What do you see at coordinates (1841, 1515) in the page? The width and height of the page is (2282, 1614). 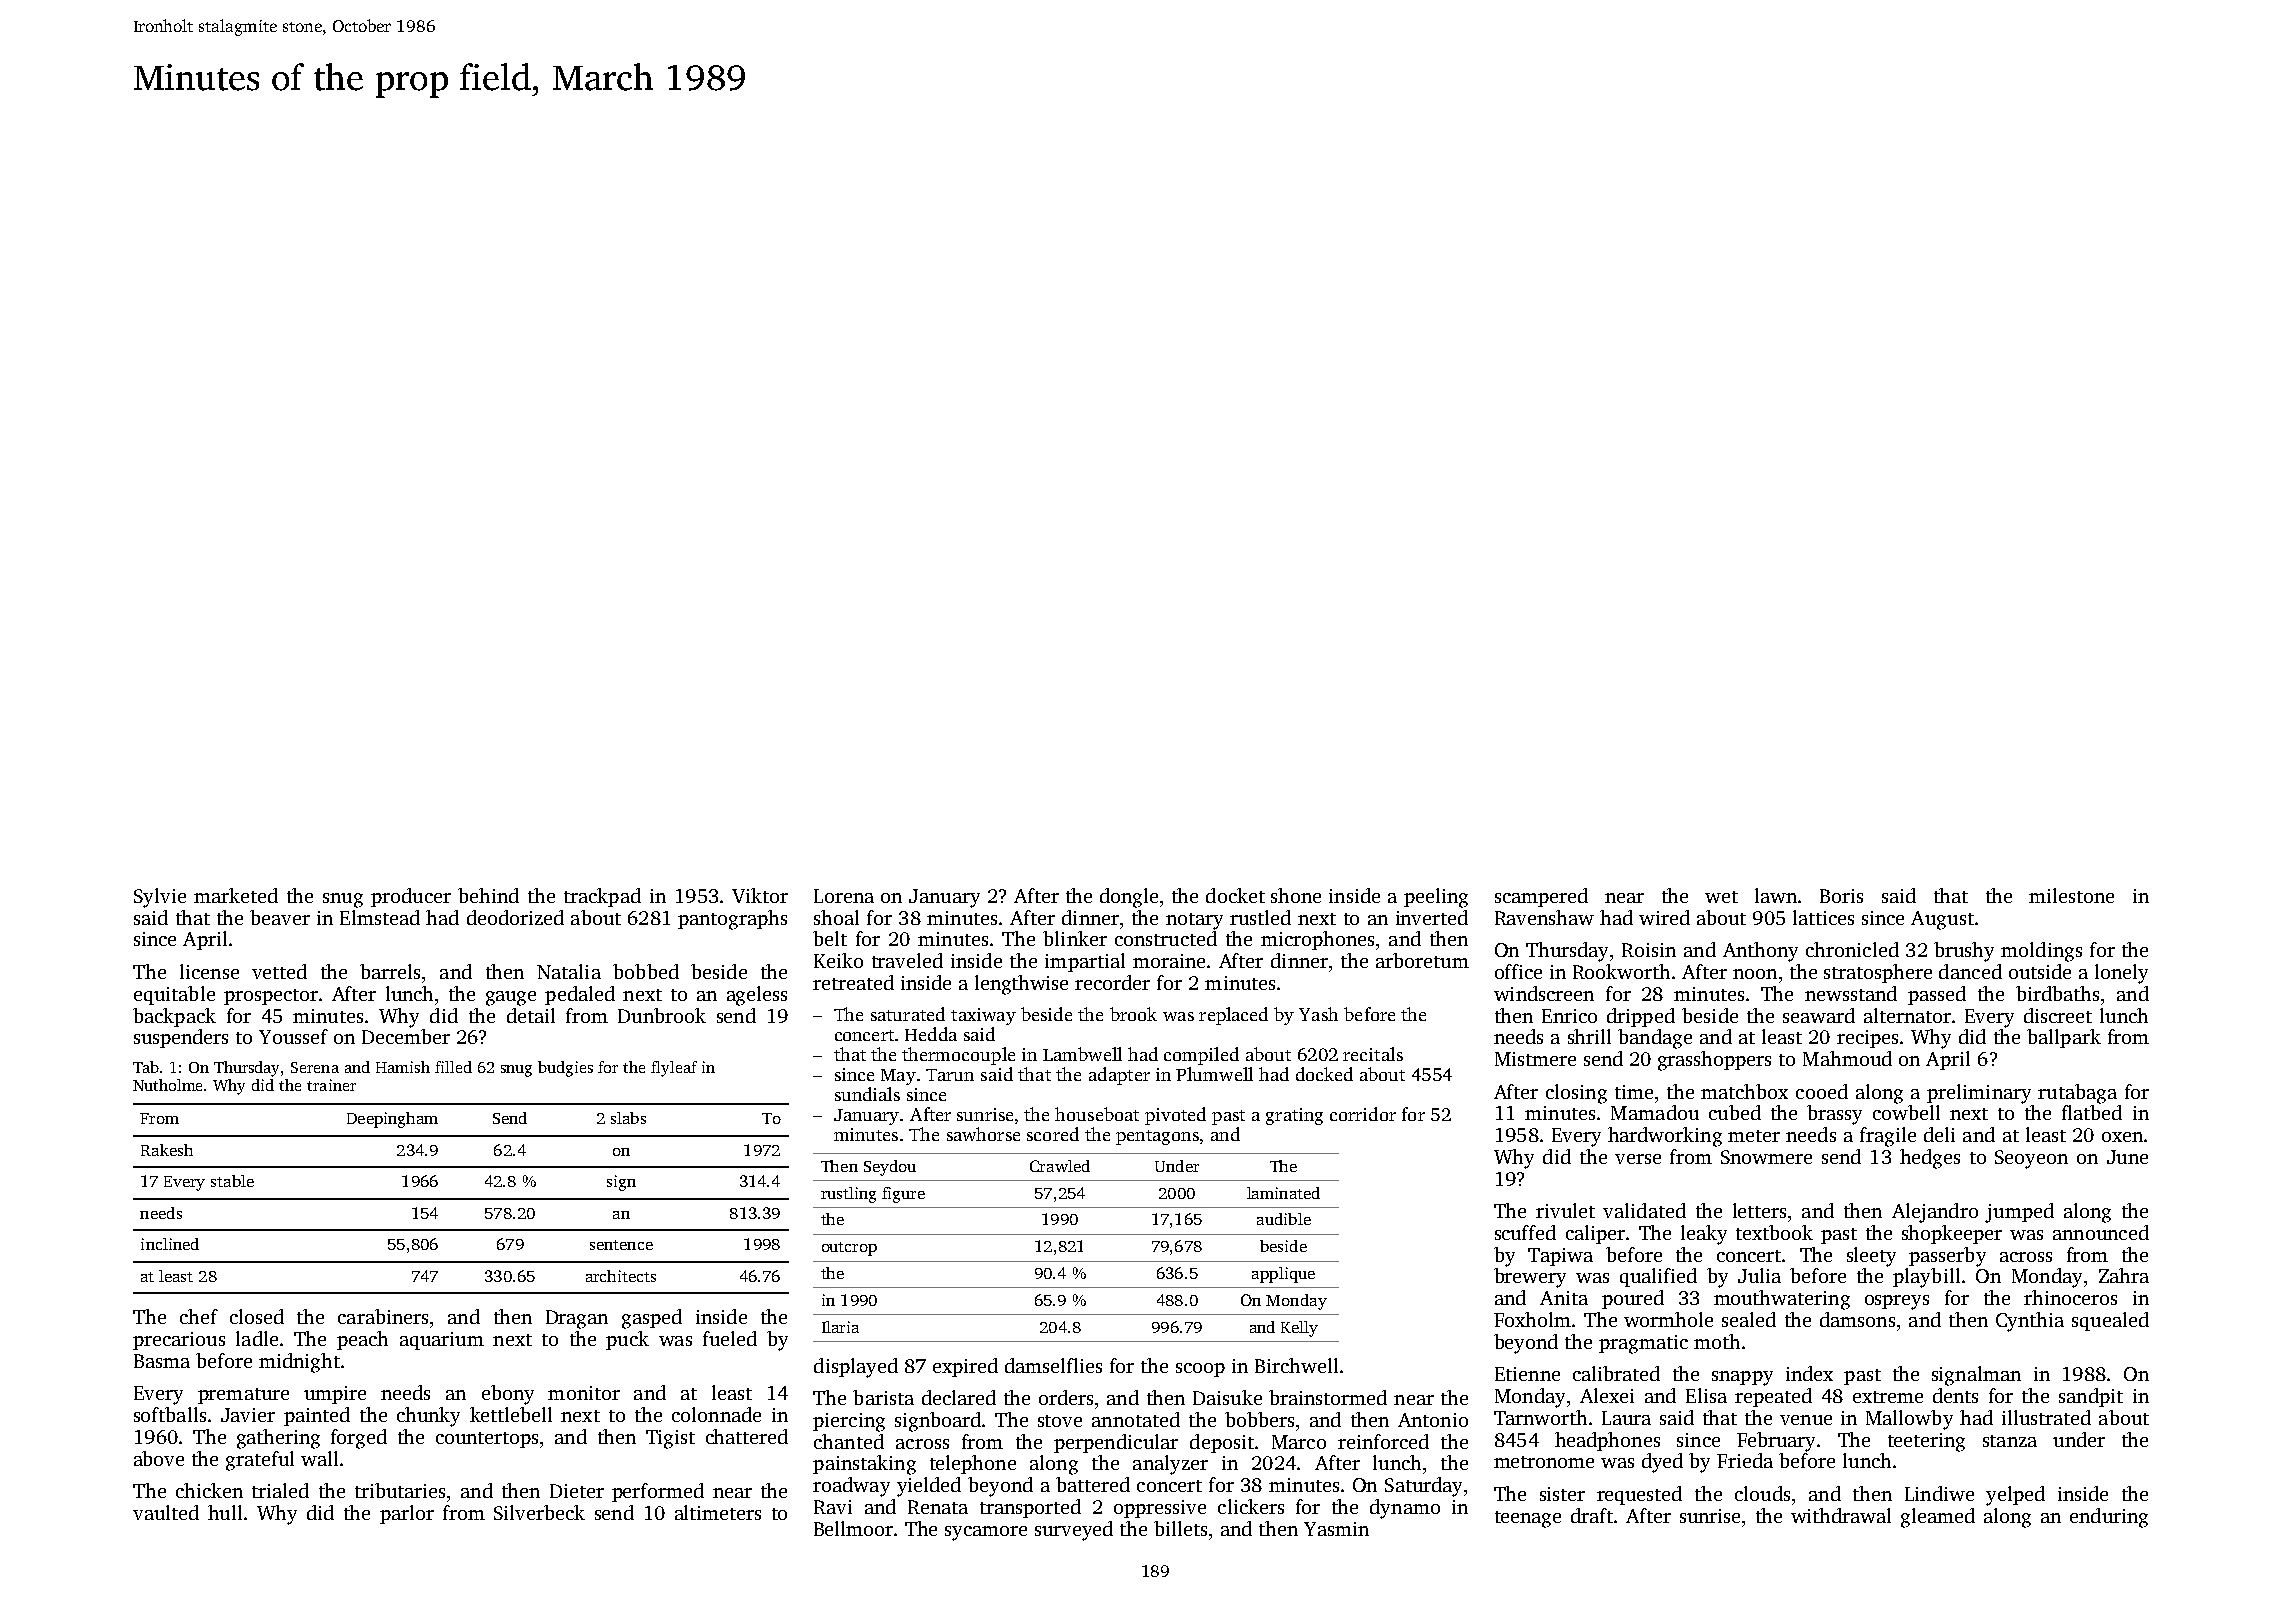 I see `withdrawal` at bounding box center [1841, 1515].
